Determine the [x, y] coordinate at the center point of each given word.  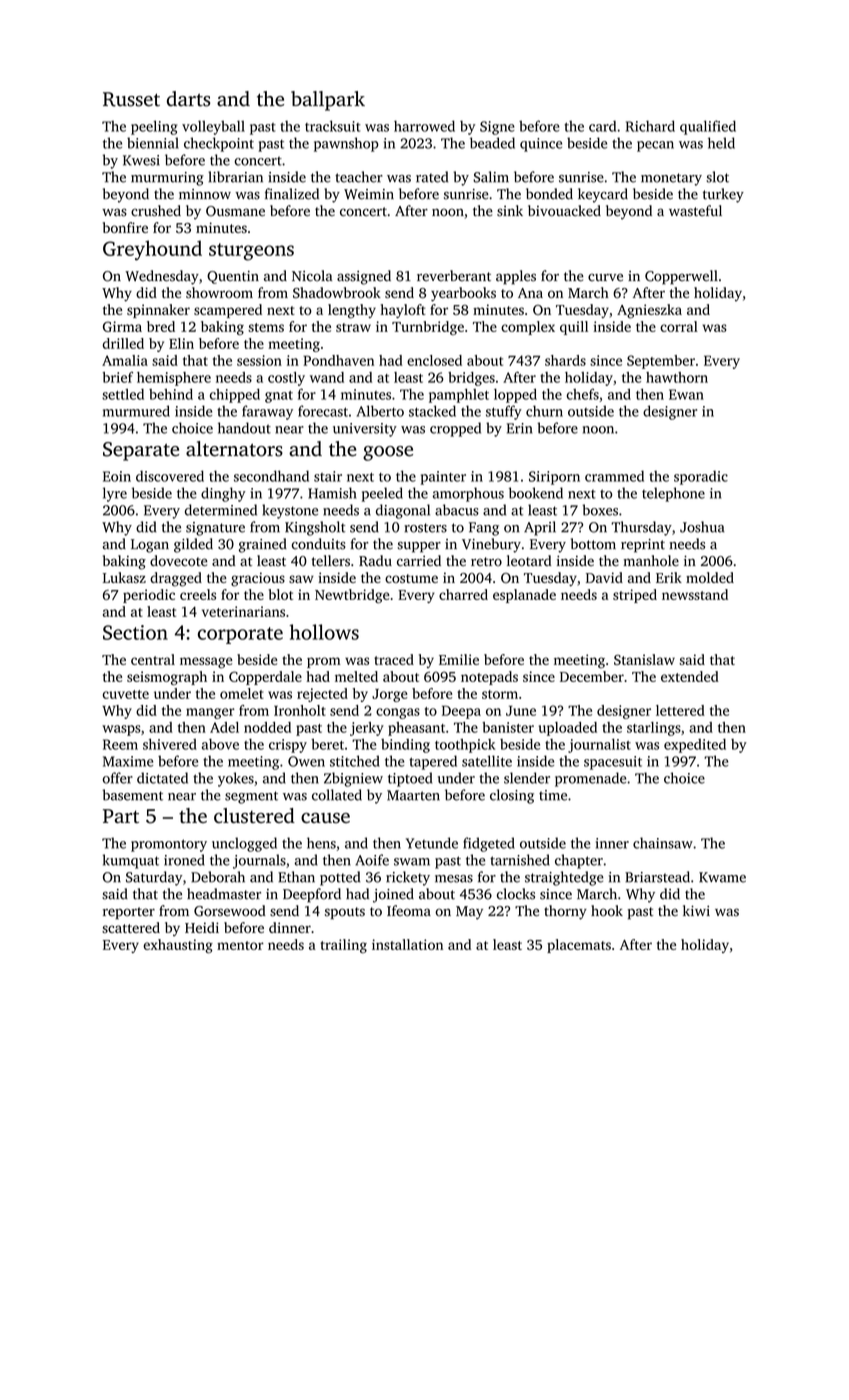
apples [516, 277]
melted [356, 676]
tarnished [520, 860]
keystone [290, 511]
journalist [599, 745]
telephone [673, 494]
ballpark [328, 101]
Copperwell [681, 277]
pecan [655, 146]
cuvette [126, 694]
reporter [129, 913]
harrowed [424, 126]
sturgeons [251, 252]
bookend [536, 493]
